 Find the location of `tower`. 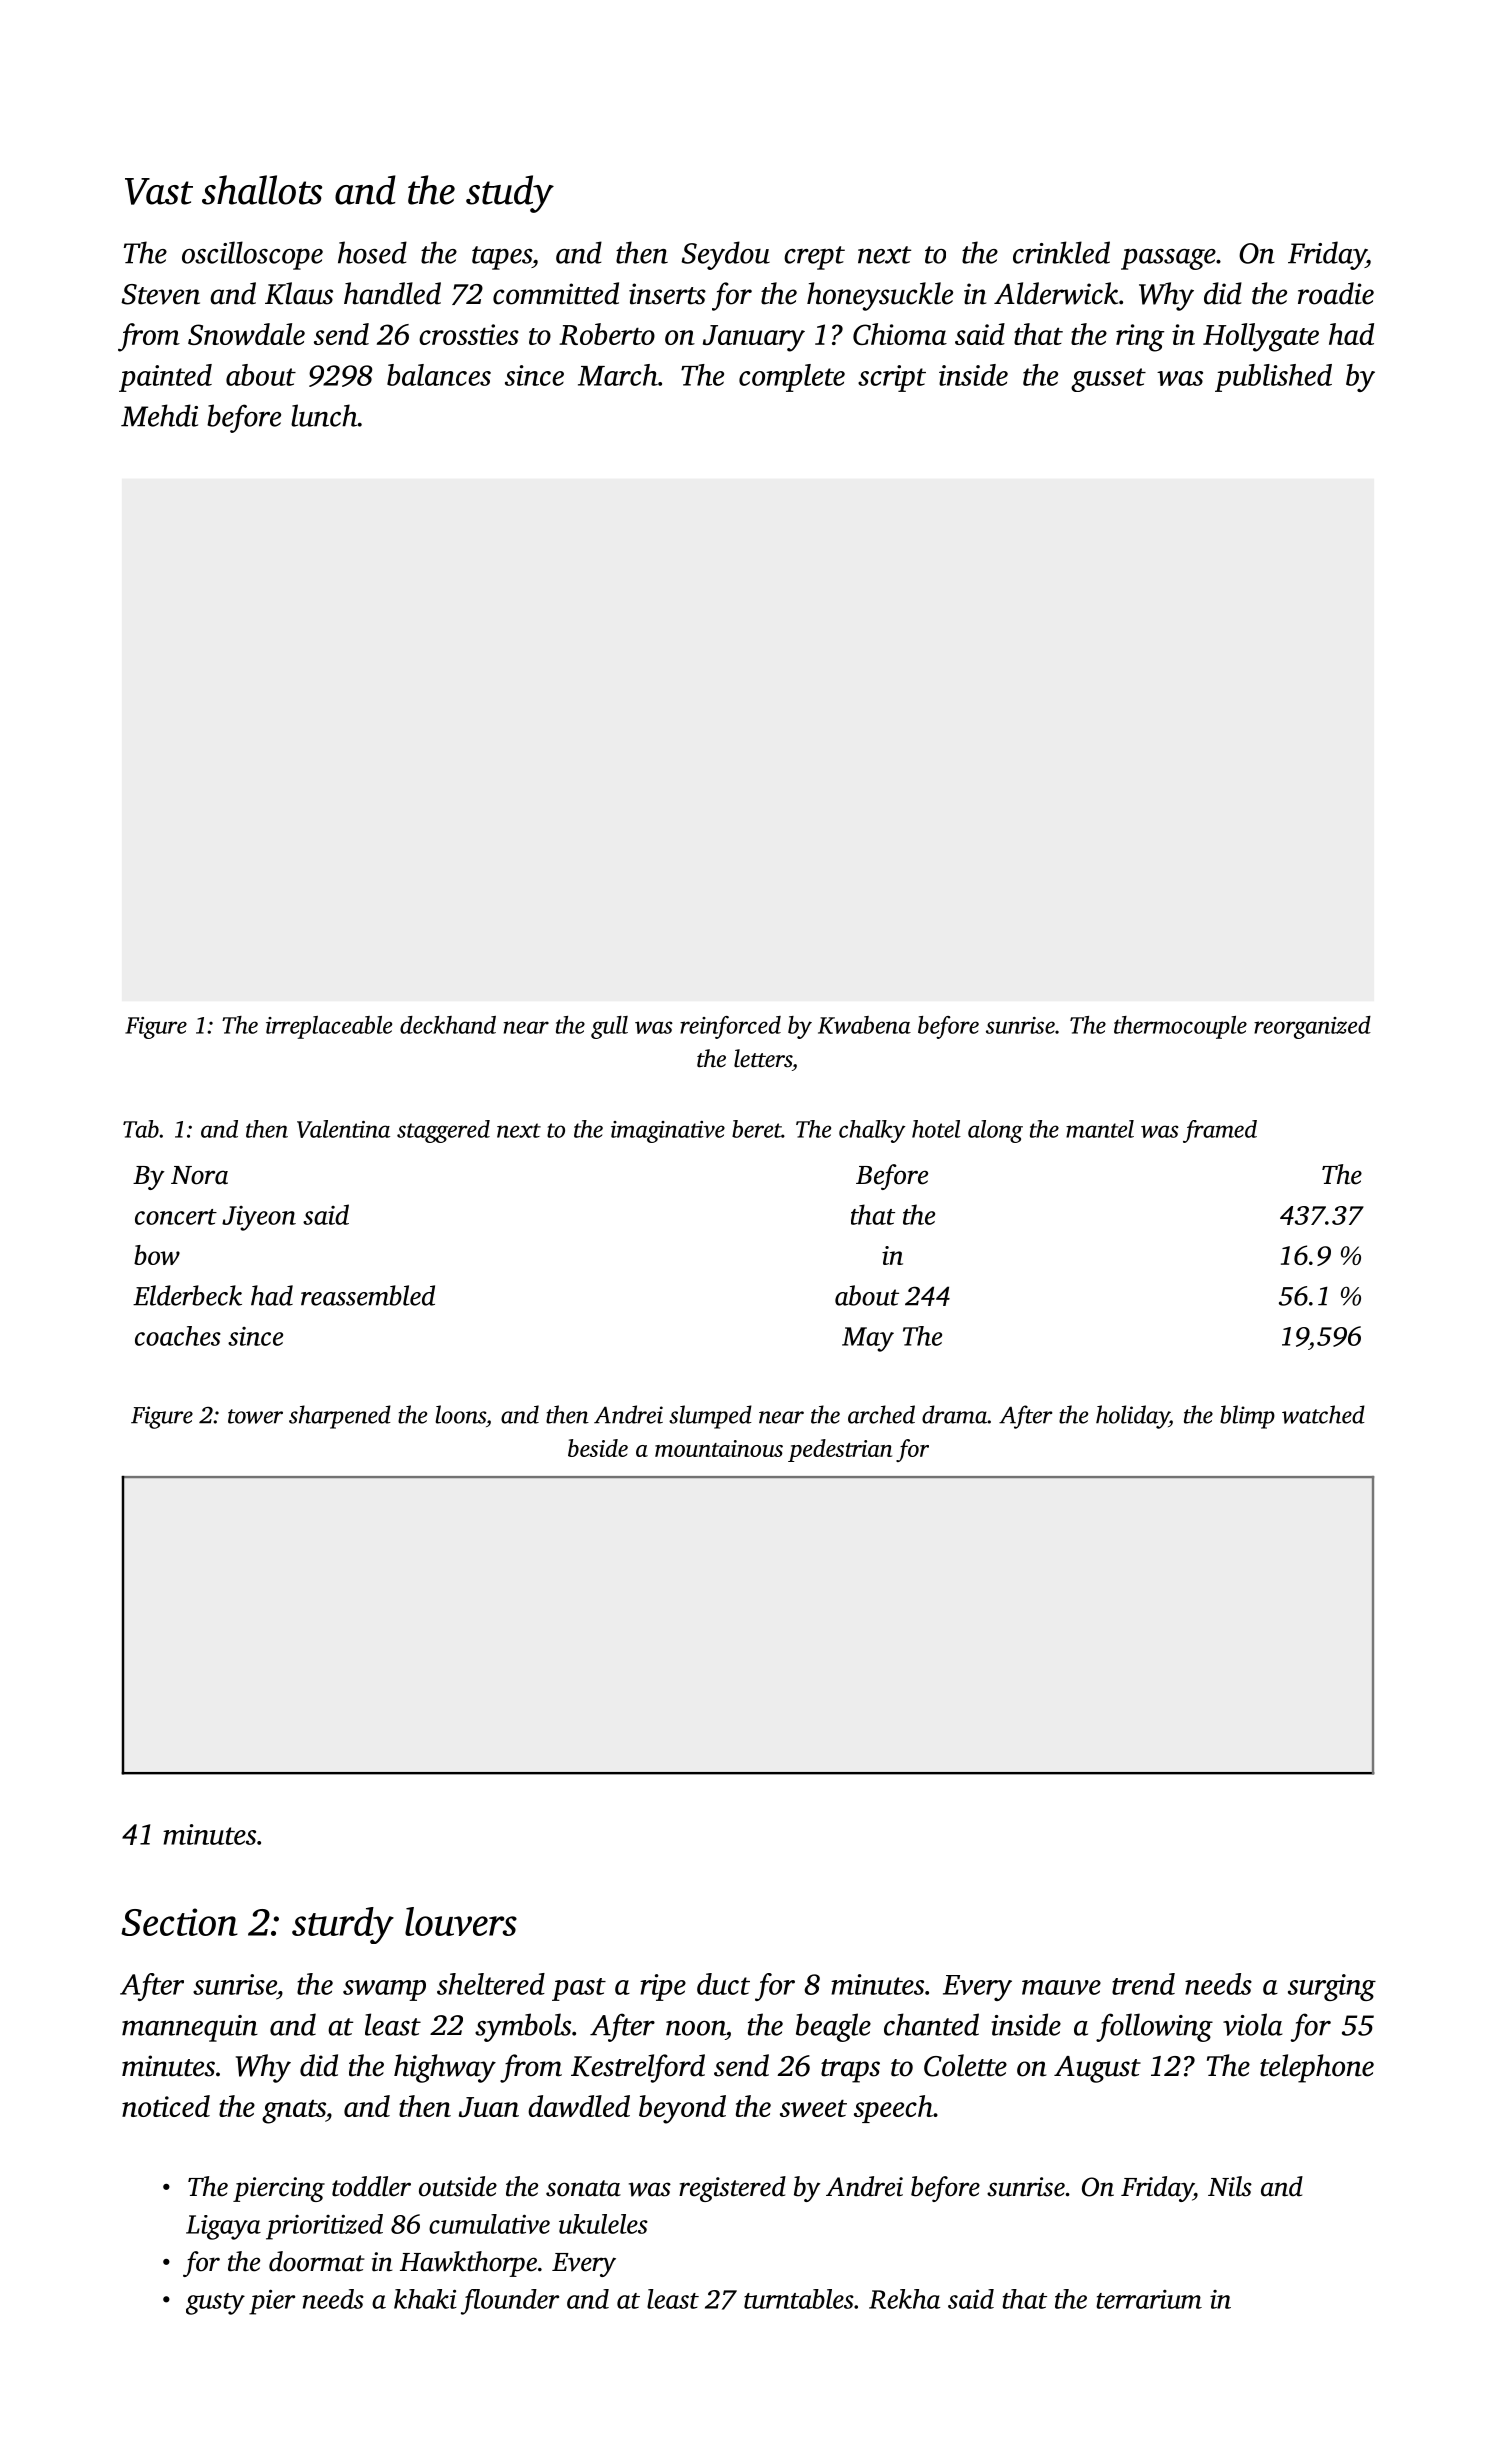

tower is located at coordinates (255, 1416).
